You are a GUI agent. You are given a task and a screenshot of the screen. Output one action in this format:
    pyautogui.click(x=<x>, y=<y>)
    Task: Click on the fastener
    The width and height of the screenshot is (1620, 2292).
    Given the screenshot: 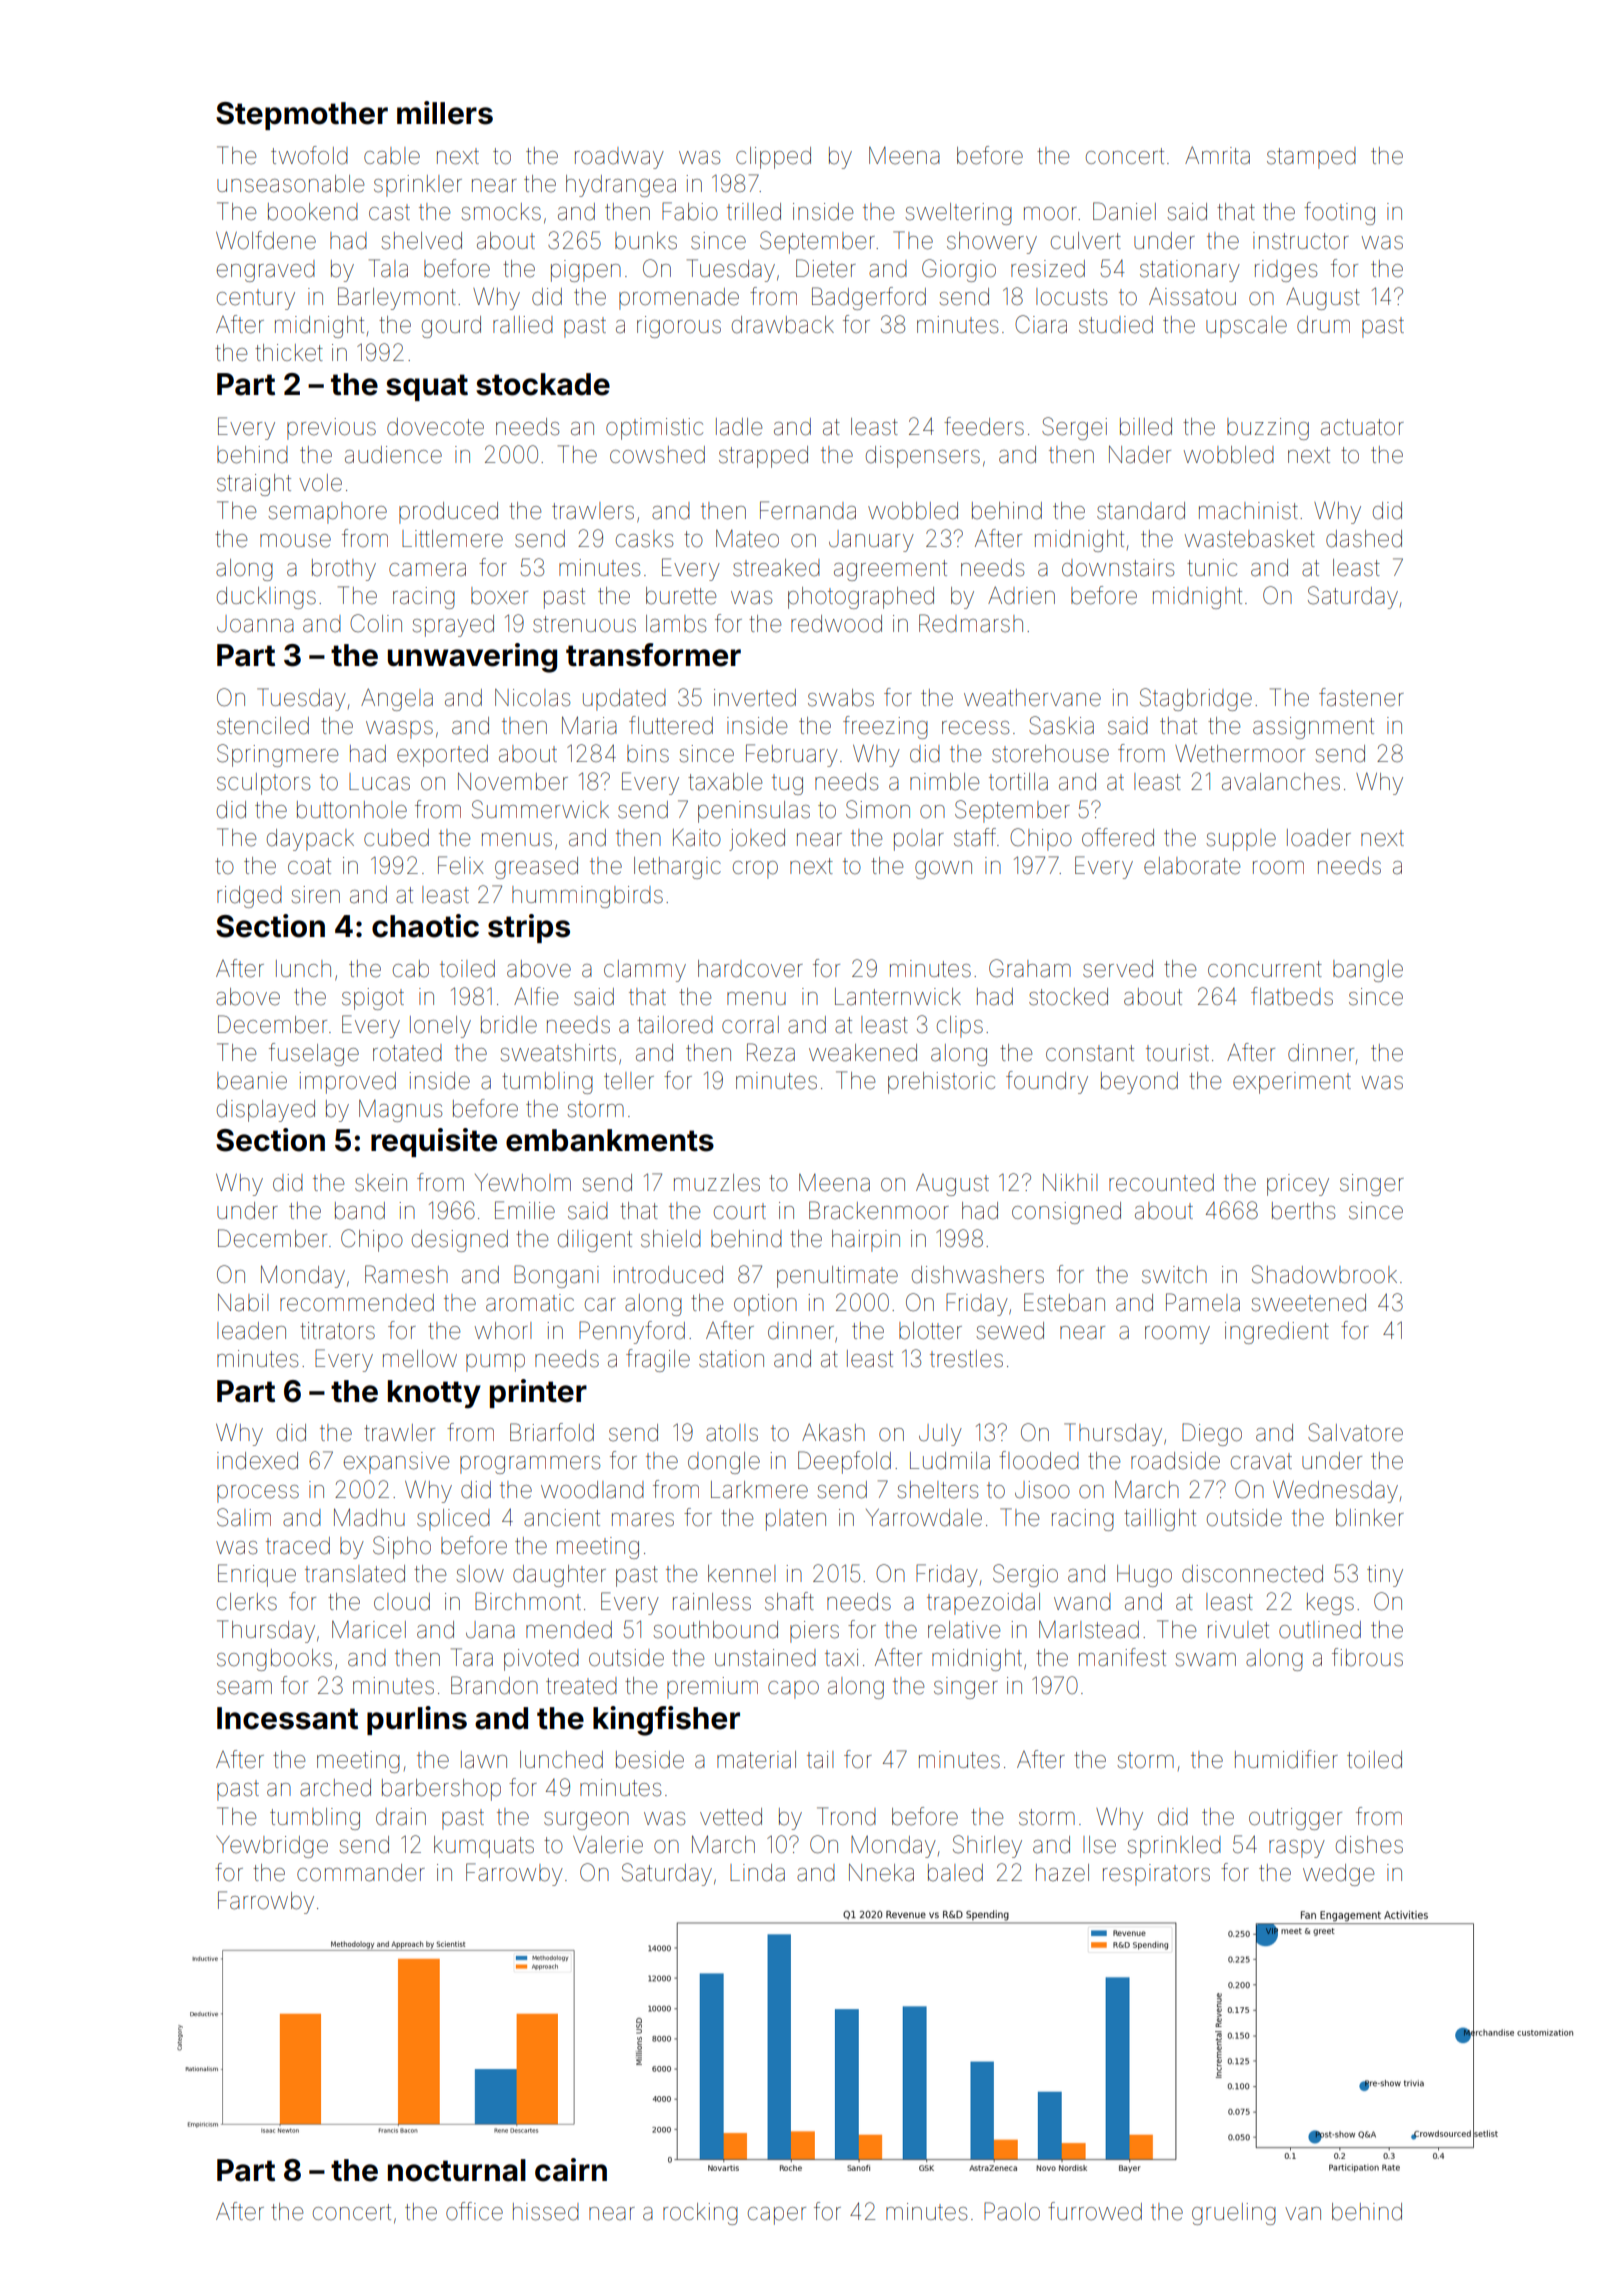 What is the action you would take?
    pyautogui.click(x=1361, y=697)
